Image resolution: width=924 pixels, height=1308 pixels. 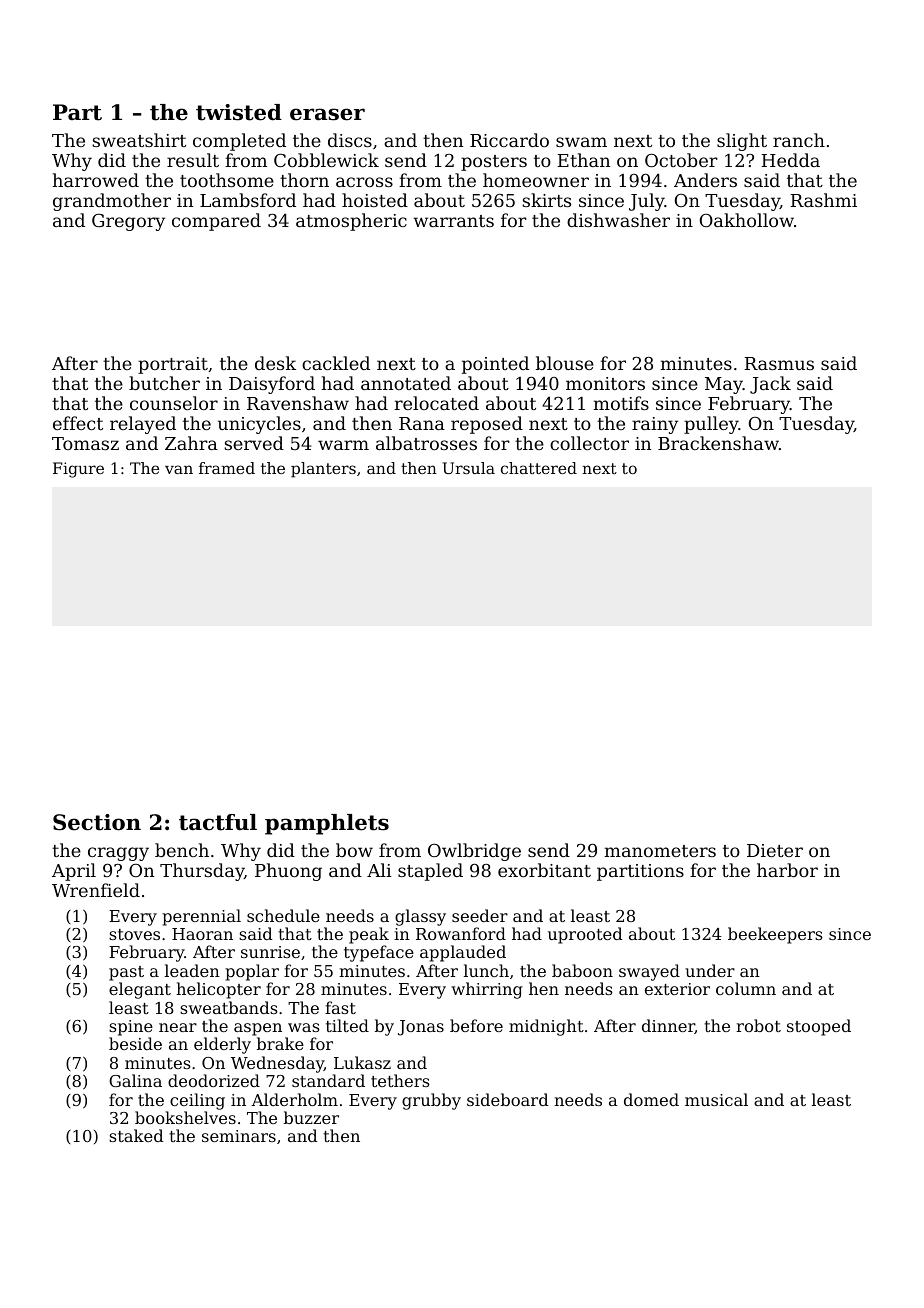 What do you see at coordinates (775, 850) in the image?
I see `Dieter` at bounding box center [775, 850].
